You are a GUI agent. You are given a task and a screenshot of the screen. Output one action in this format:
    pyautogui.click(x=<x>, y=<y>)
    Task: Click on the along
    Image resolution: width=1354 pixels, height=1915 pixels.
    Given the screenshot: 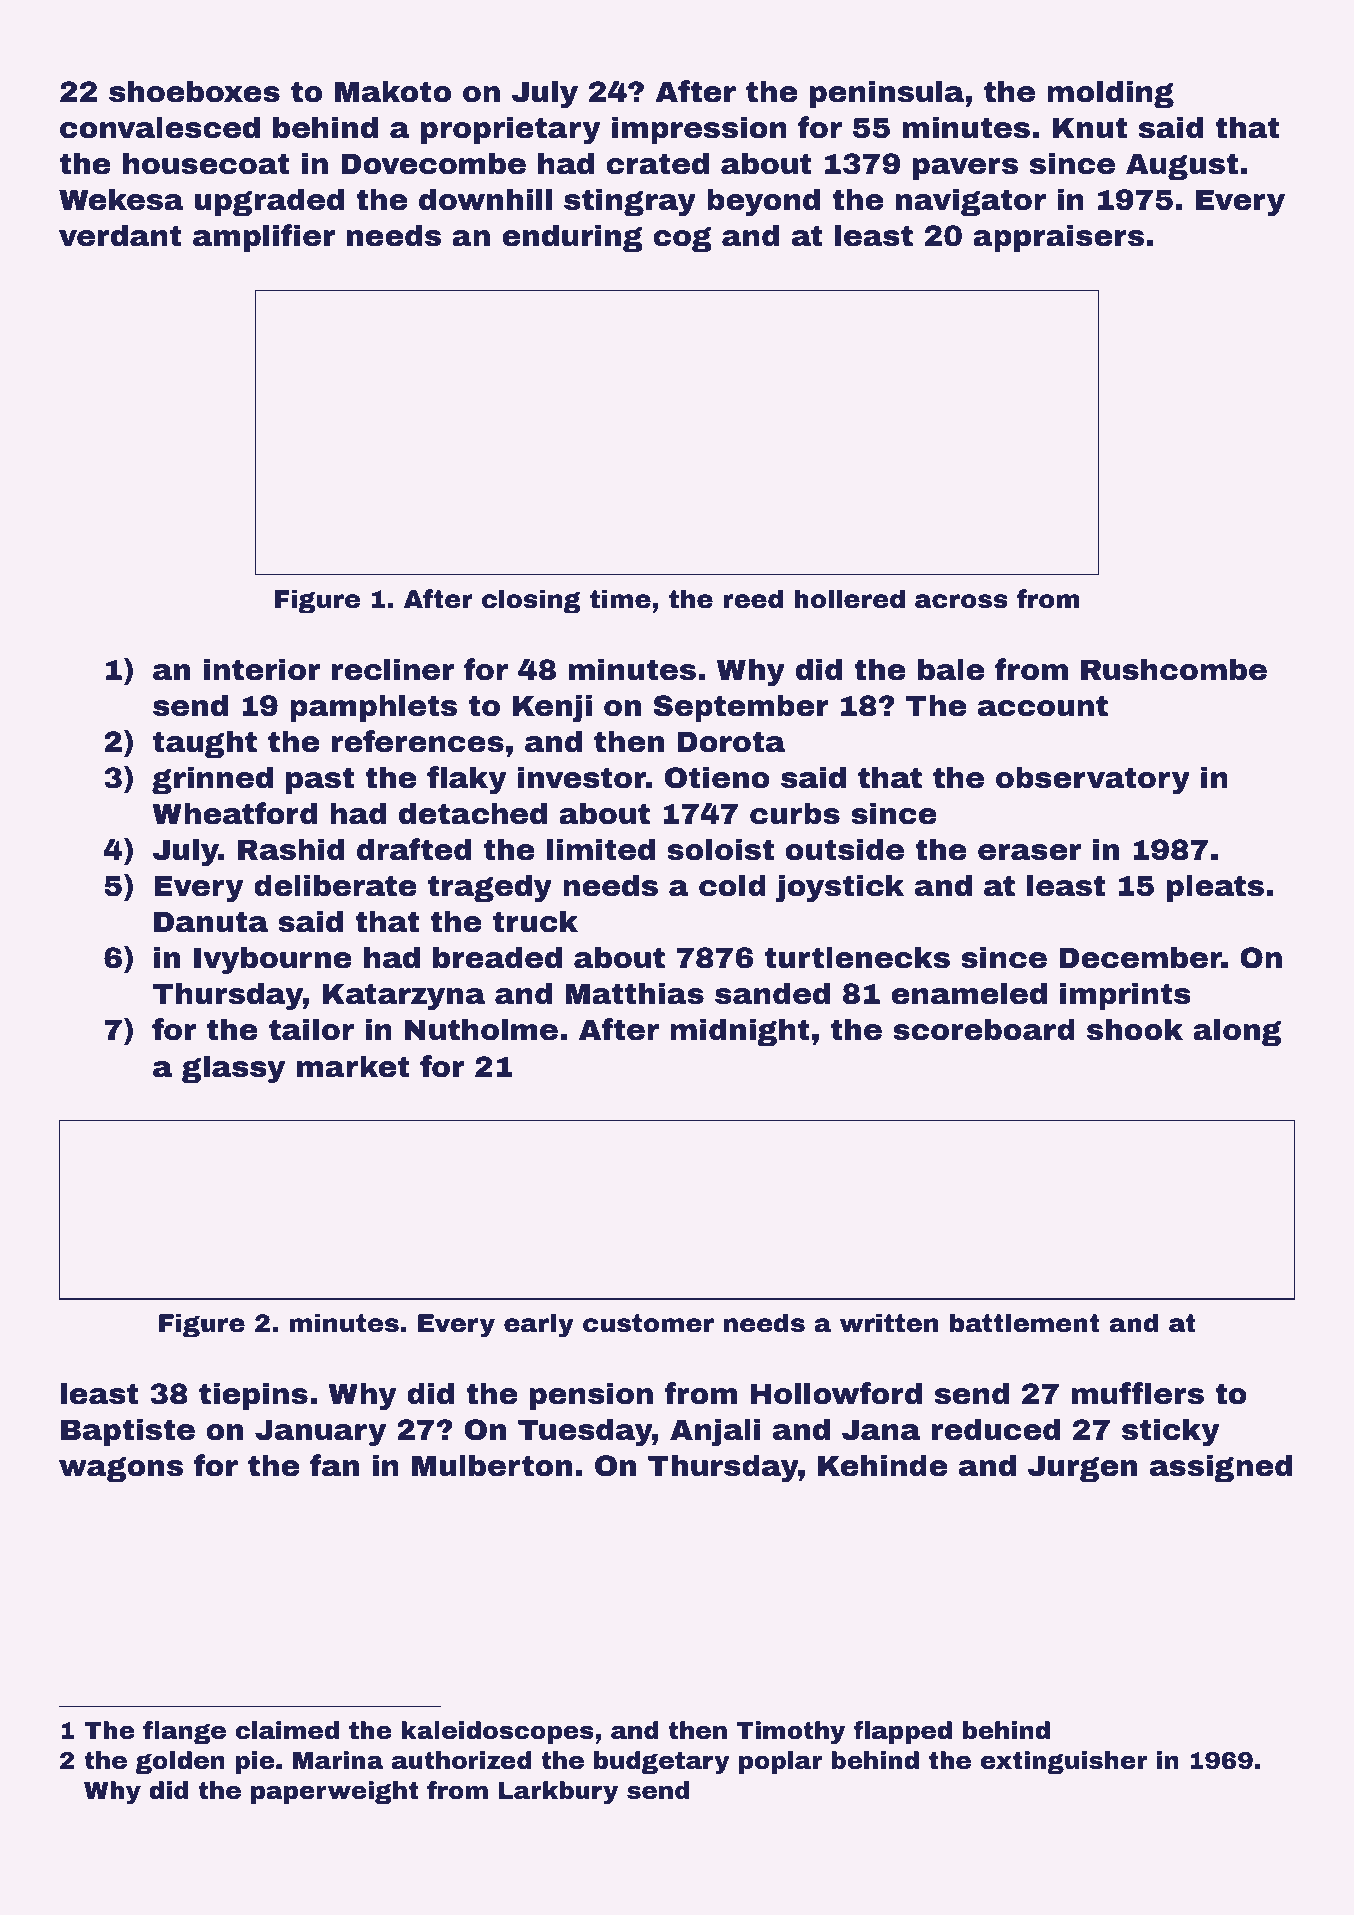 What is the action you would take?
    pyautogui.click(x=1237, y=1032)
